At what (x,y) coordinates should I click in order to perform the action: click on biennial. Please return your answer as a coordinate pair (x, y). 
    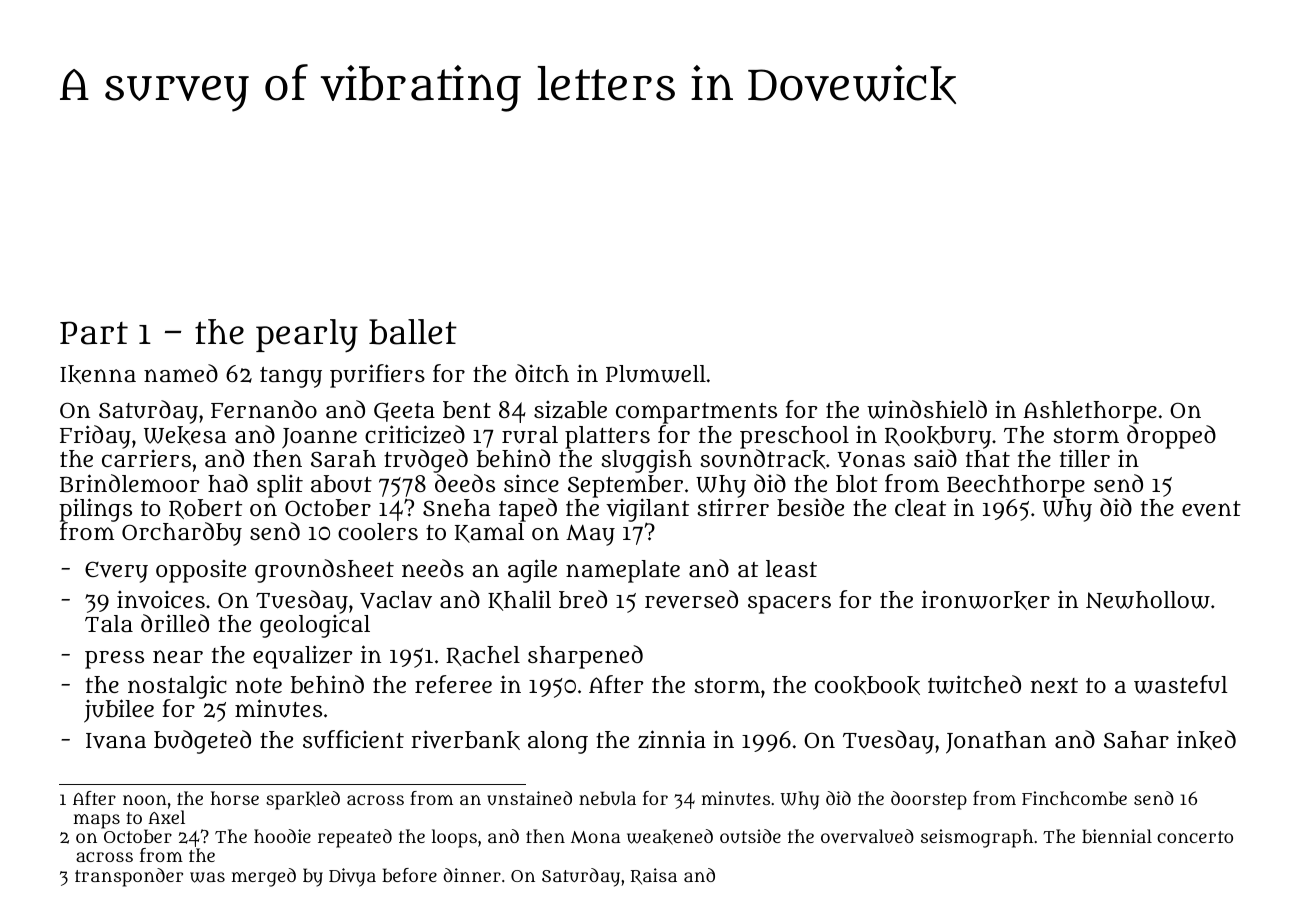
    Looking at the image, I should click on (1117, 836).
